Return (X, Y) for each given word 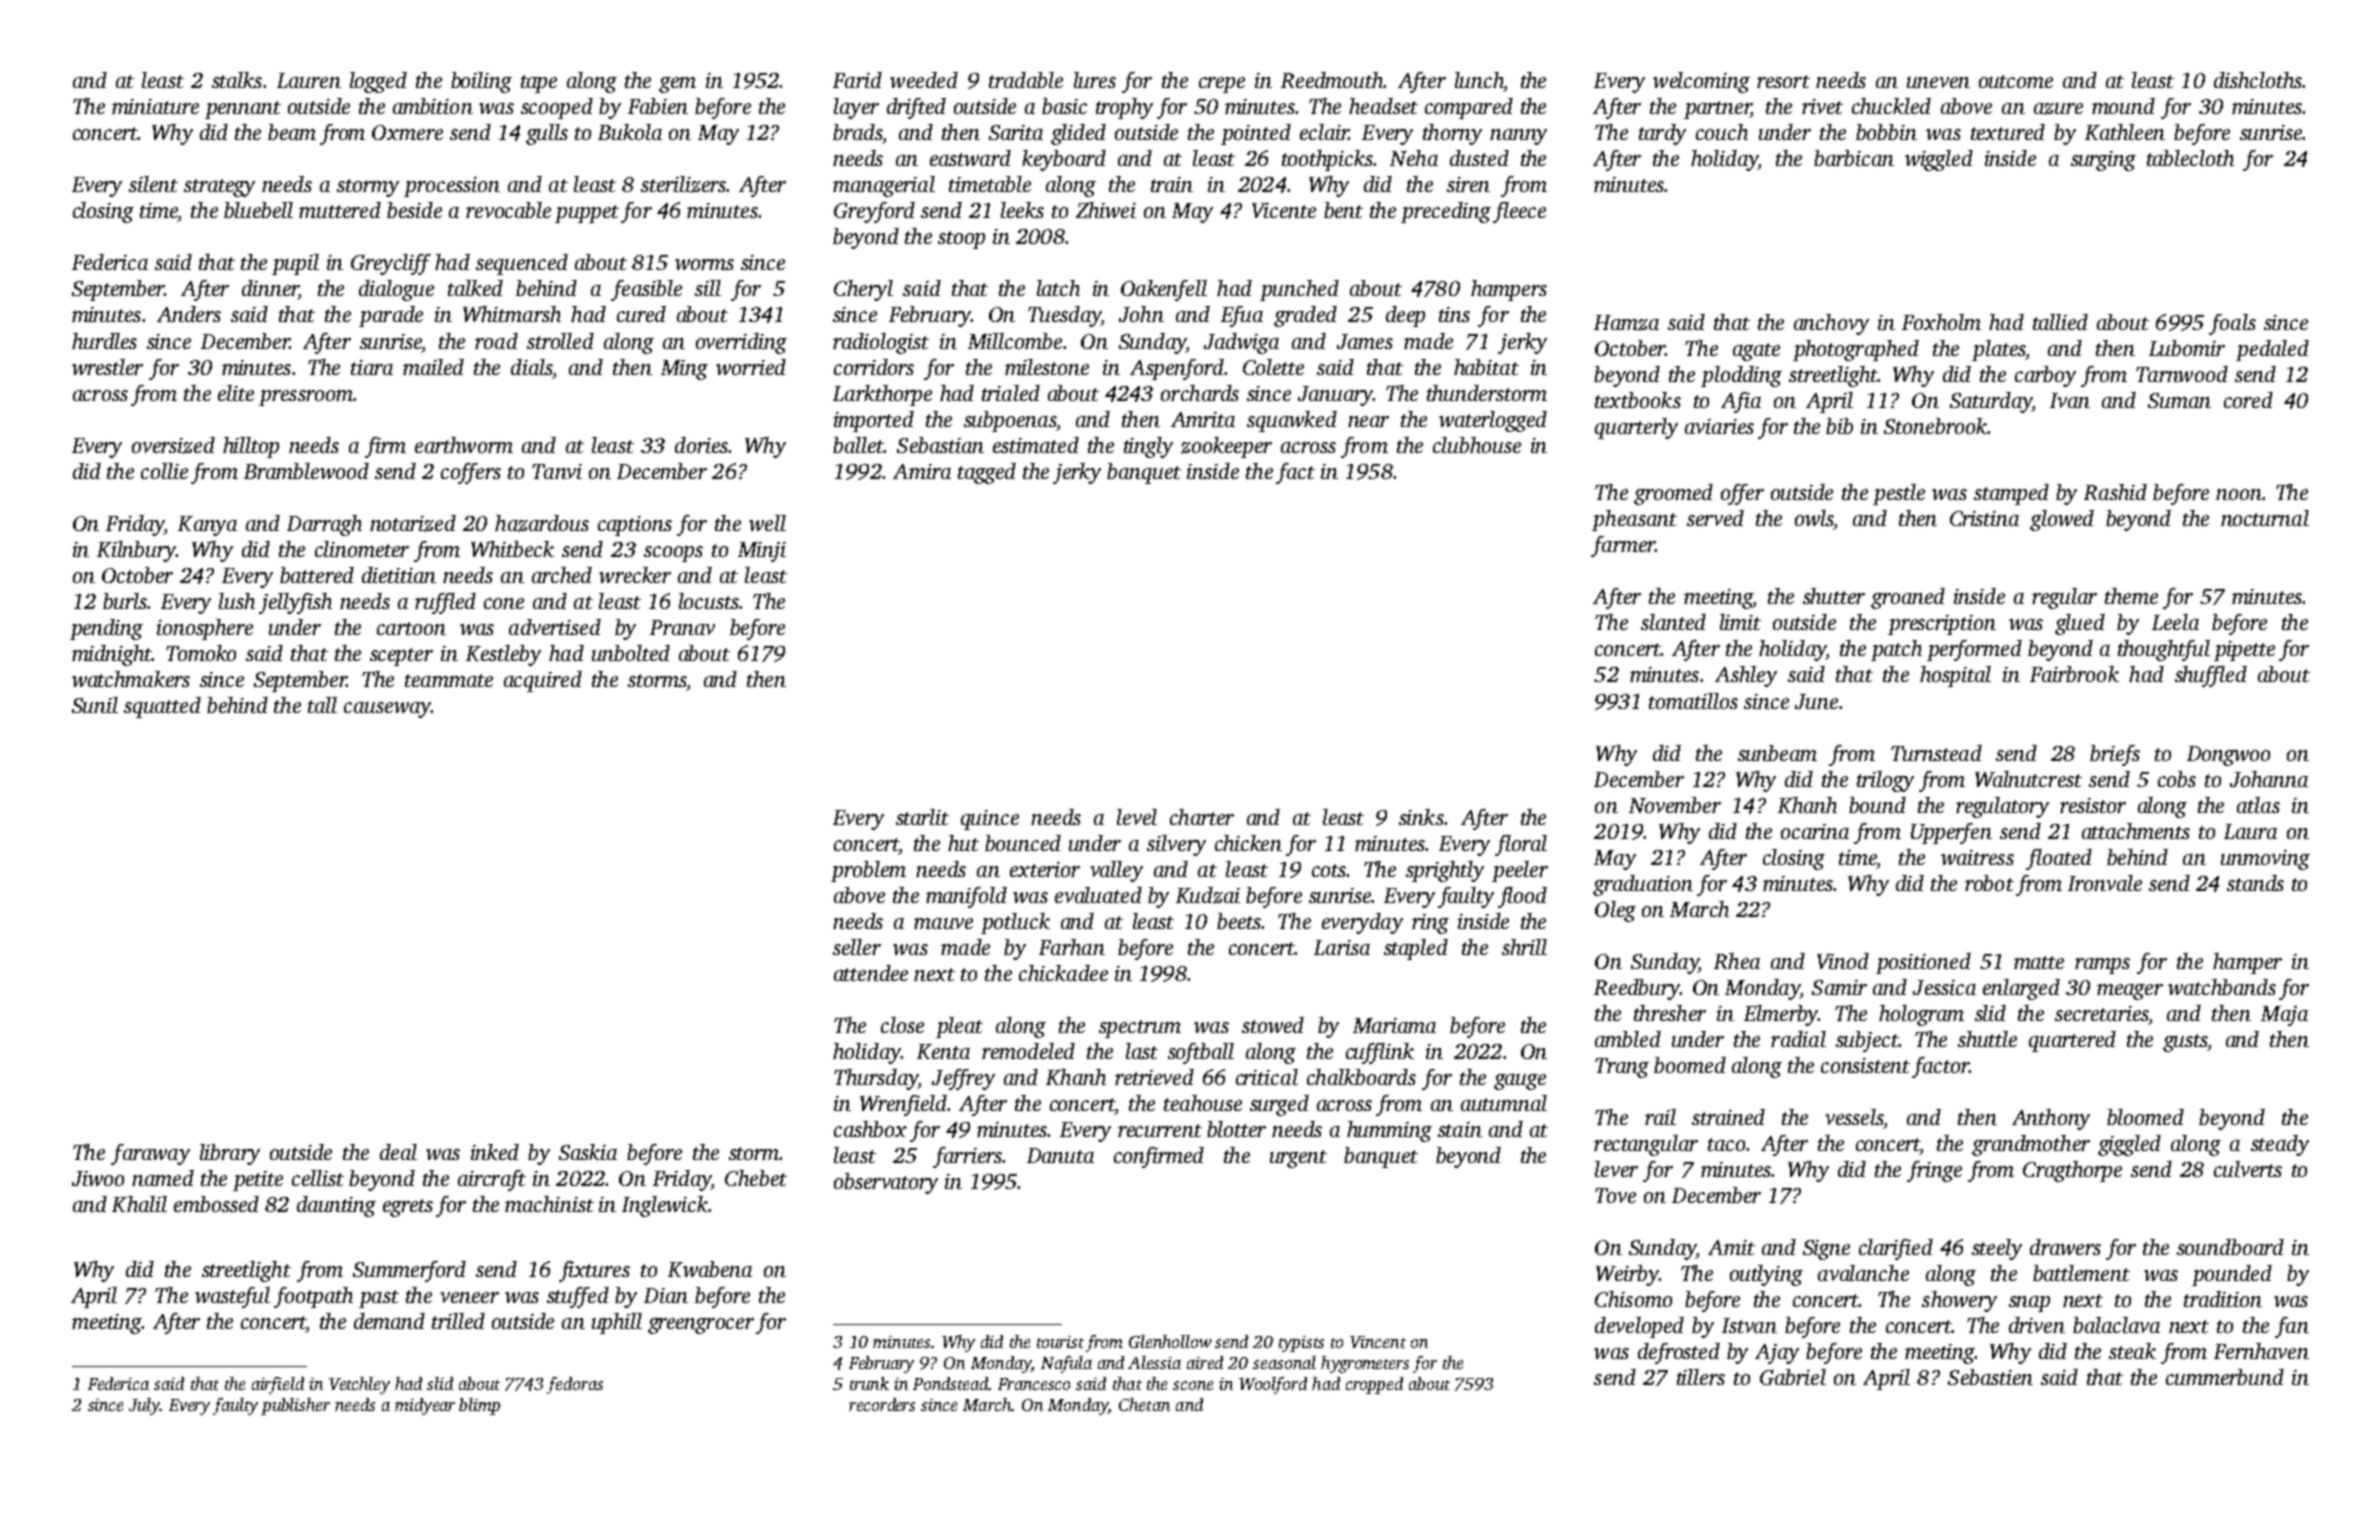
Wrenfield (903, 1105)
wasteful (232, 1297)
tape (539, 84)
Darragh (324, 525)
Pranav (682, 627)
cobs (2177, 779)
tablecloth (2190, 158)
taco (1726, 1144)
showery (1959, 1301)
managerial (884, 186)
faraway (150, 1154)
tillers (1701, 1377)
